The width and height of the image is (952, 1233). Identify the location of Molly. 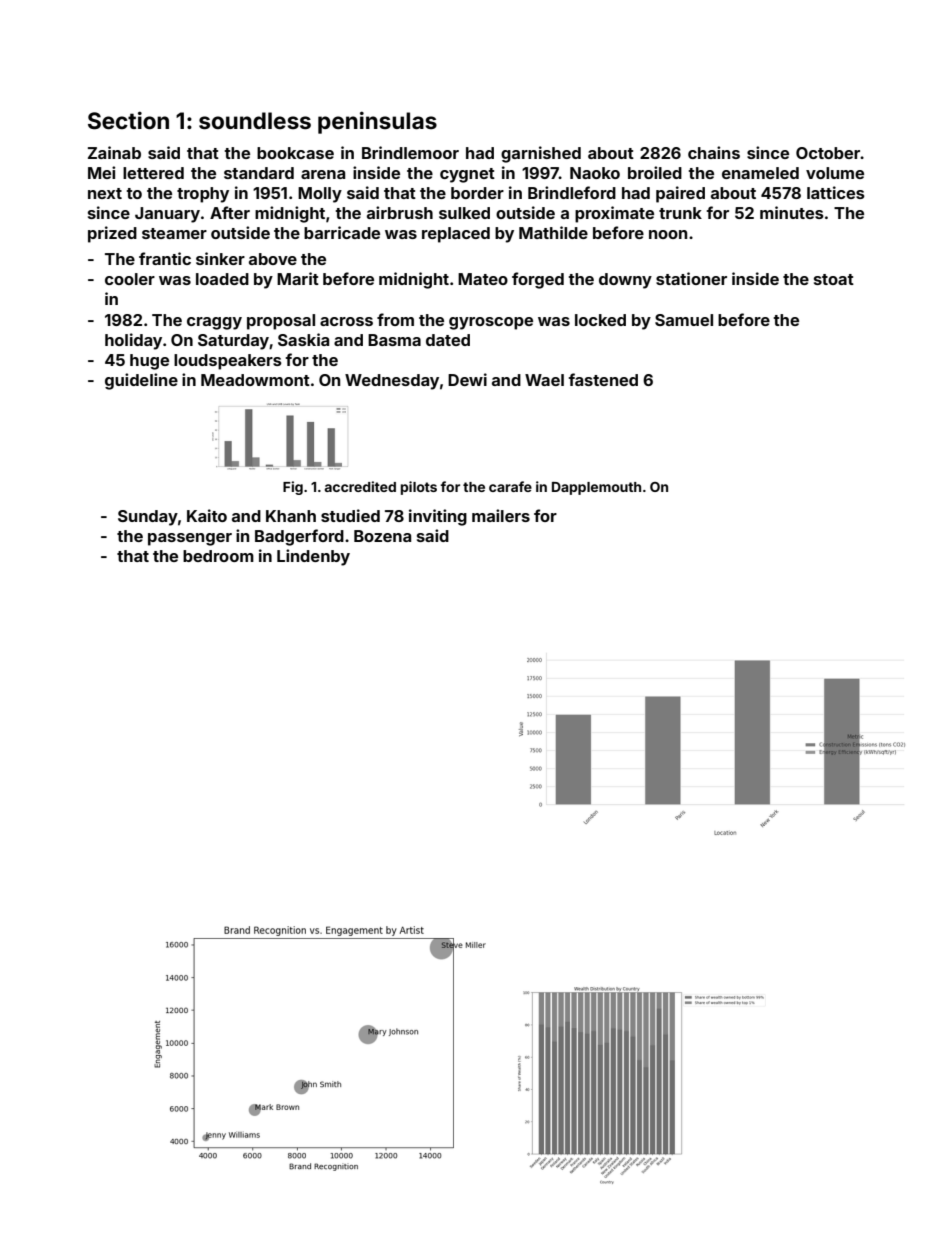
(320, 195).
